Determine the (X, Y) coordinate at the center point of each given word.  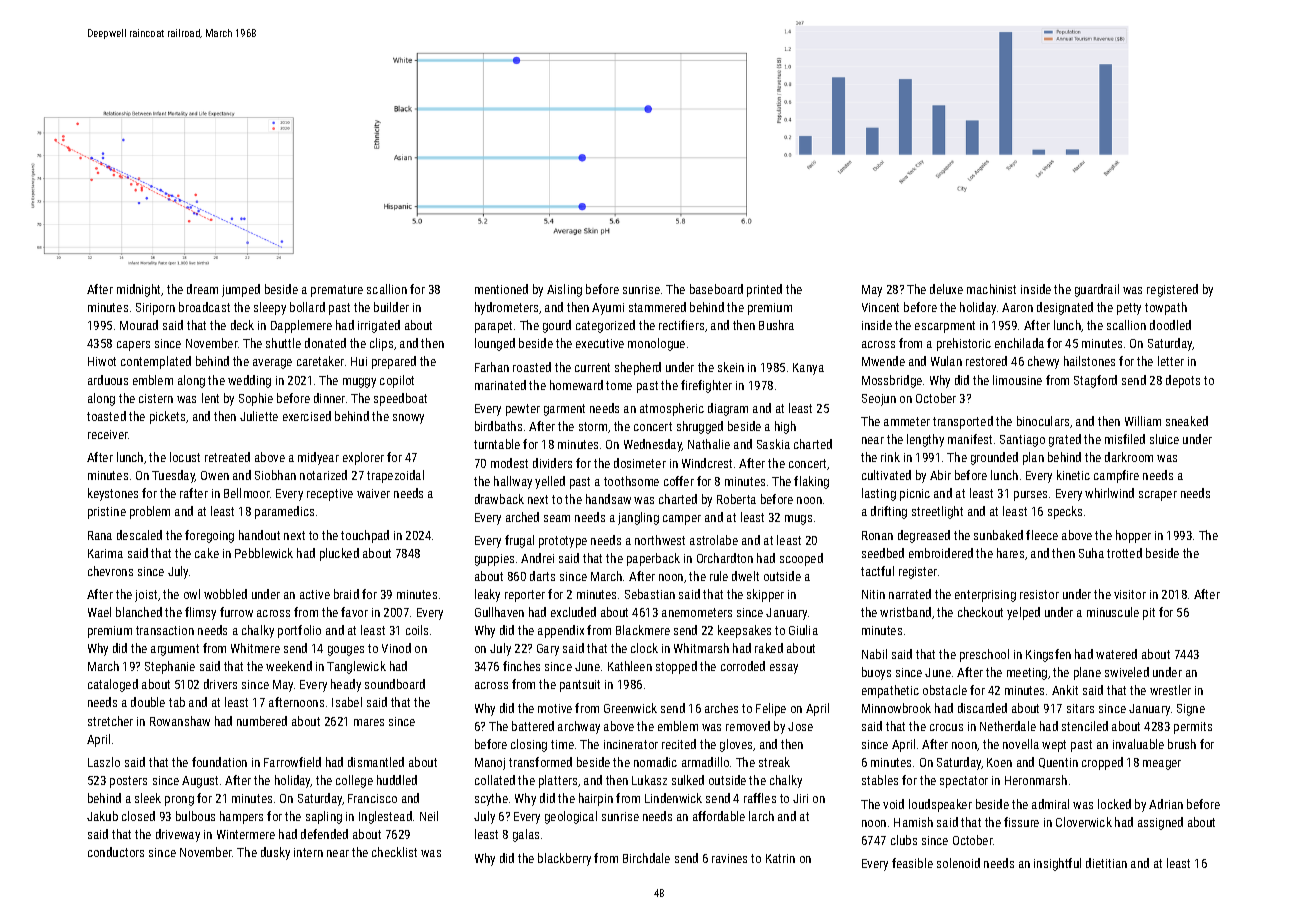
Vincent (880, 307)
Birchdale (646, 858)
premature (337, 291)
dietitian (1106, 863)
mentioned (501, 289)
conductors (116, 852)
